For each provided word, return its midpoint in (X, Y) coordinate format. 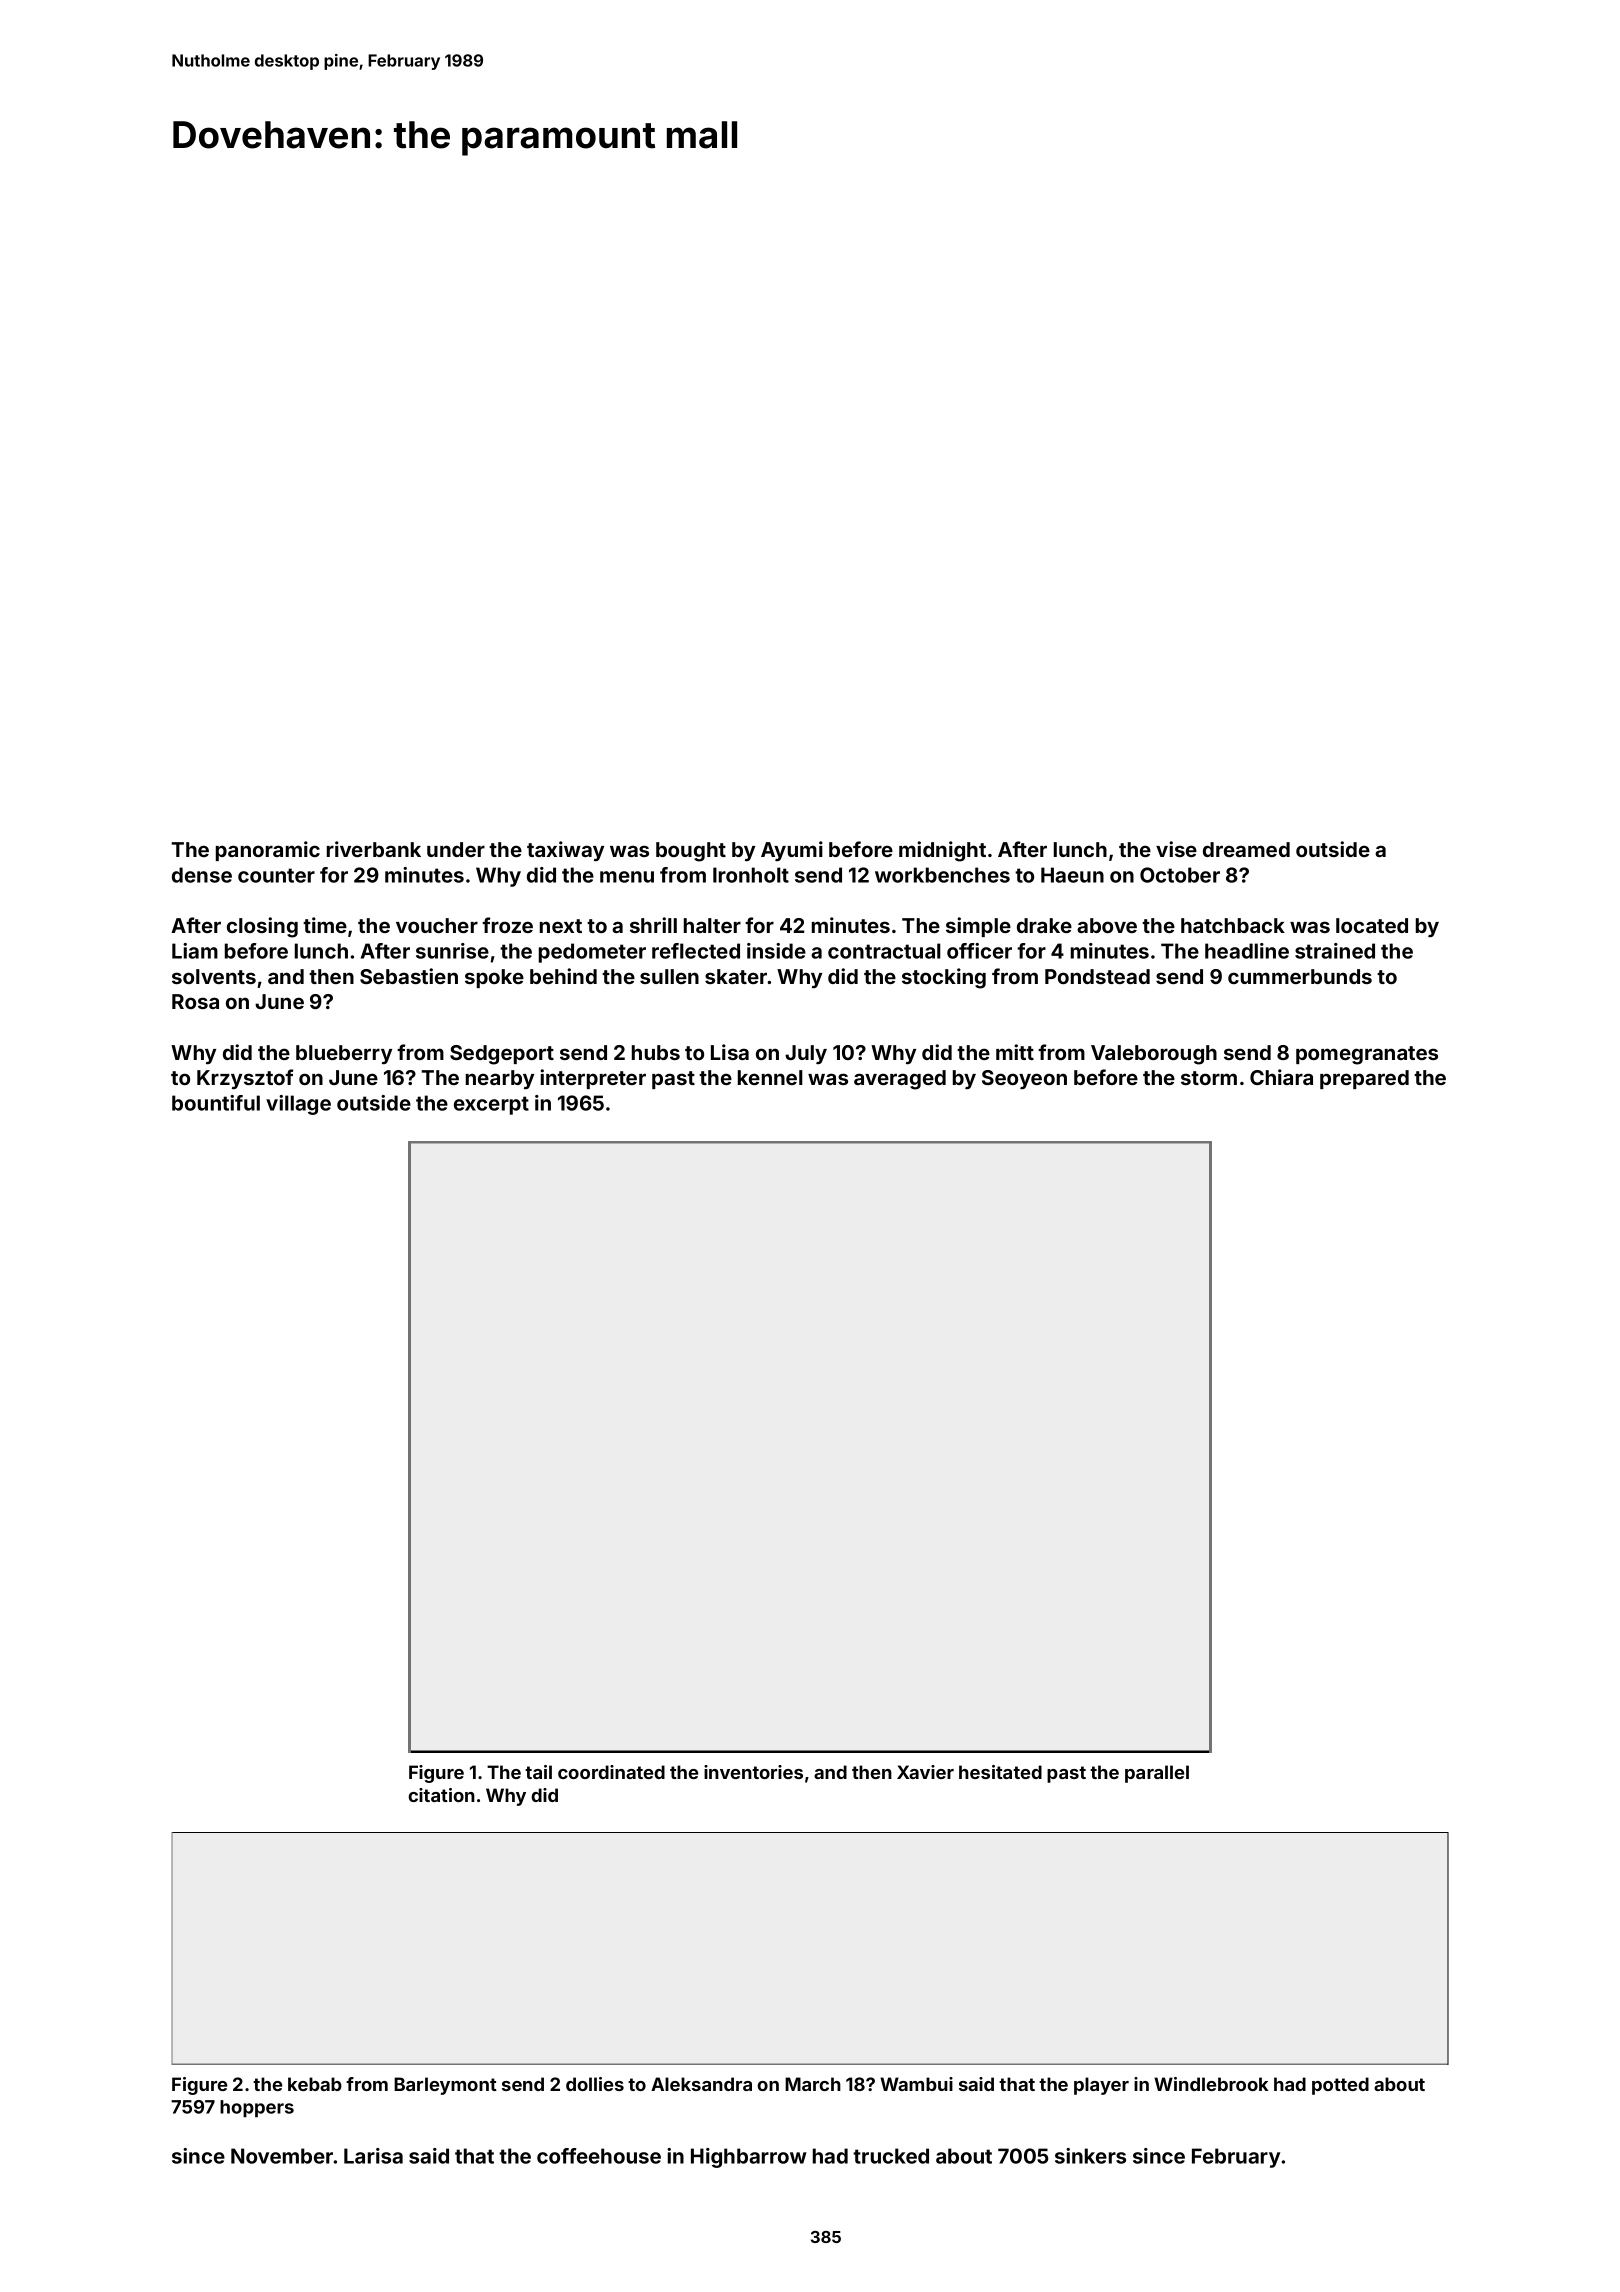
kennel (770, 1077)
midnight (942, 851)
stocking (944, 978)
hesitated (1000, 1772)
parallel (1157, 1774)
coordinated (611, 1772)
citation (441, 1795)
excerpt (491, 1105)
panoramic (268, 851)
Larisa (373, 2156)
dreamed (1246, 849)
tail (538, 1772)
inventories (753, 1772)
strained (1335, 951)
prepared (1364, 1079)
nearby (500, 1079)
